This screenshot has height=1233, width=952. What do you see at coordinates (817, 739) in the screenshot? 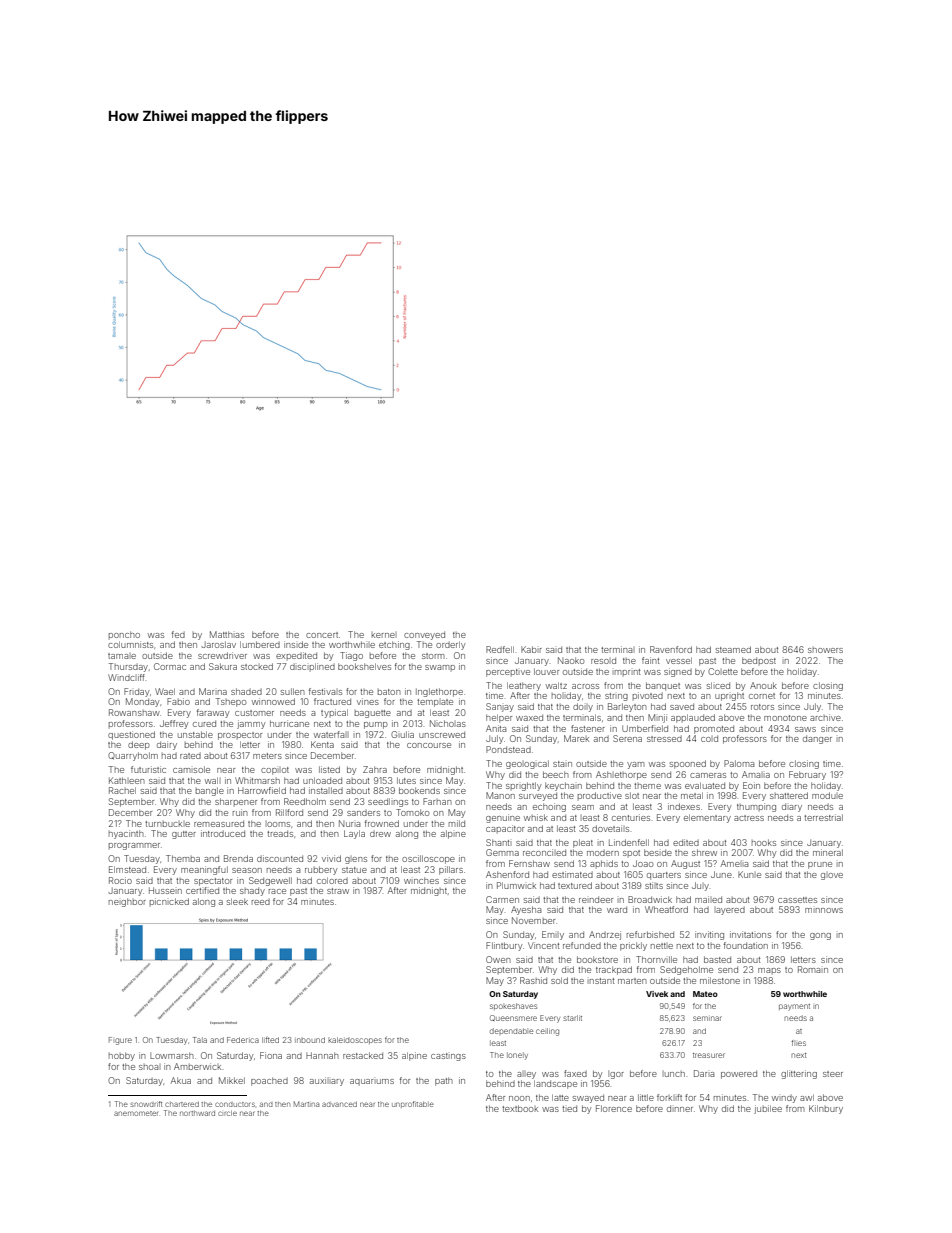
I see `danger` at bounding box center [817, 739].
